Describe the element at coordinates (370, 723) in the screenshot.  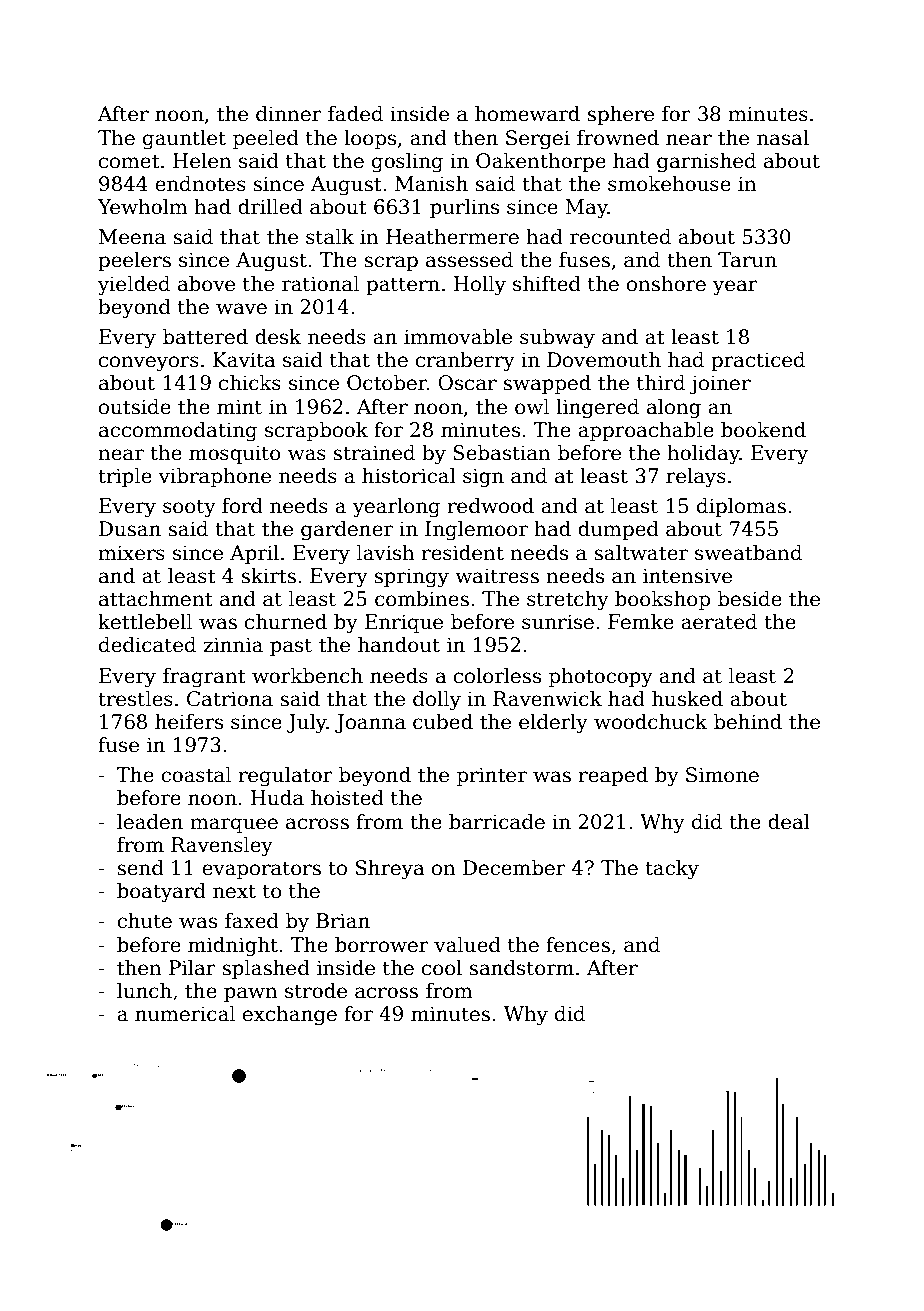
I see `Joanna` at that location.
